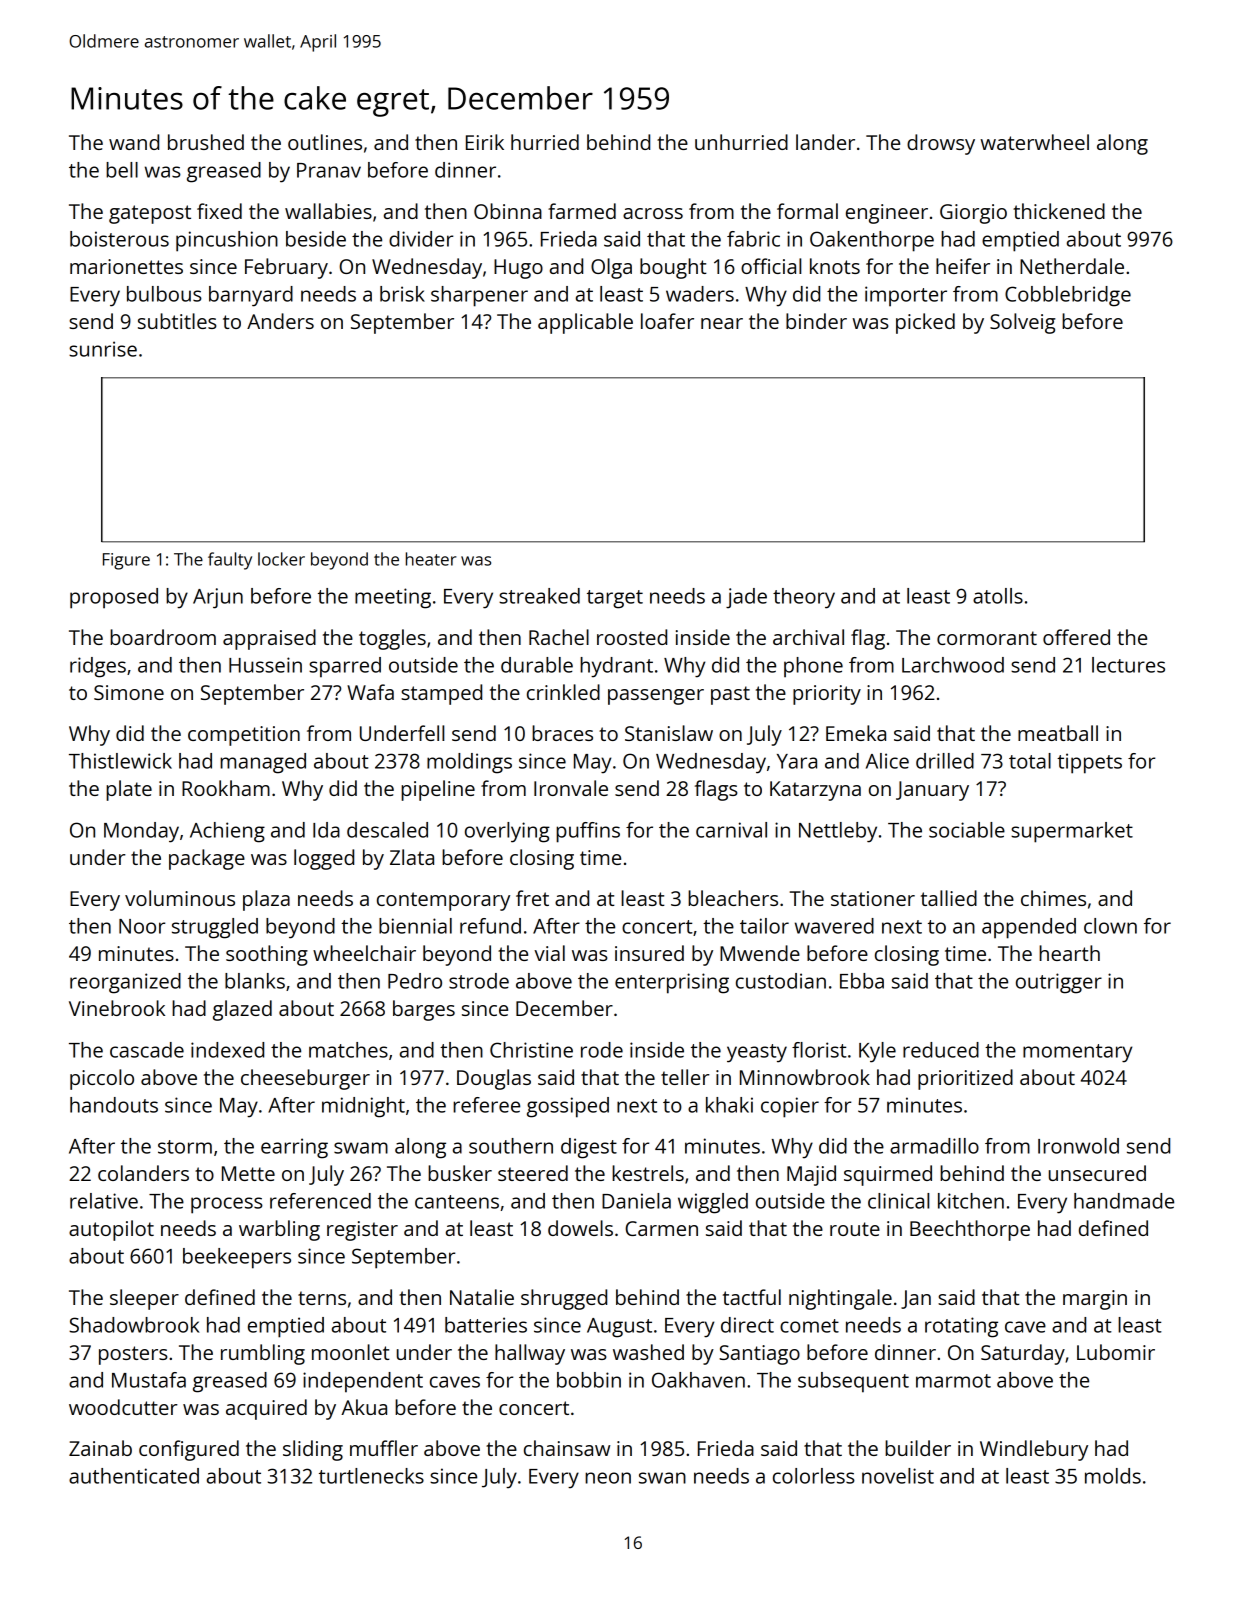 This image has width=1246, height=1613. I want to click on outlines, so click(325, 142).
